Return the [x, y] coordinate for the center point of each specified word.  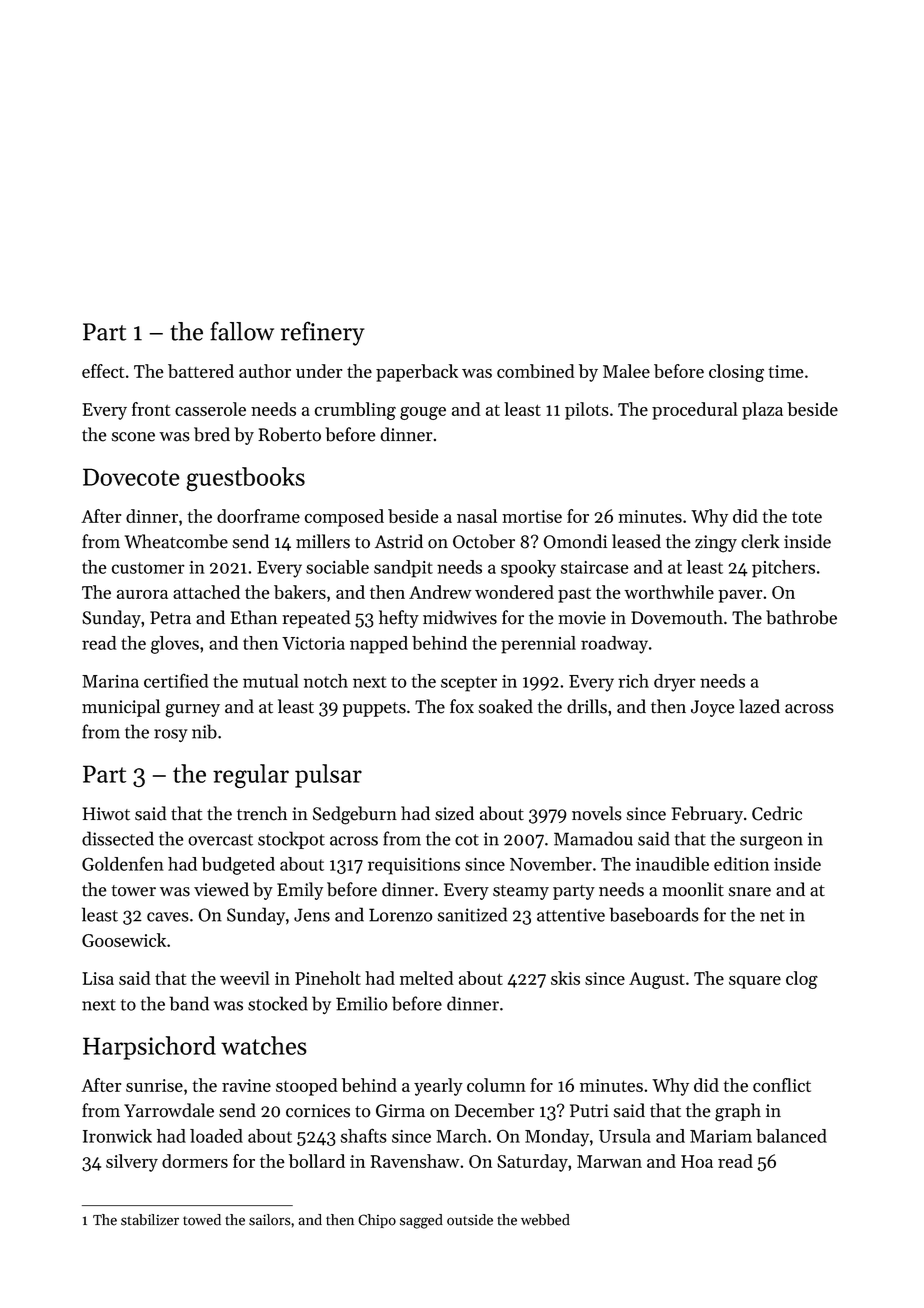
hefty [399, 619]
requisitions [414, 866]
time [786, 371]
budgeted [238, 866]
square [755, 982]
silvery [132, 1163]
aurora [142, 594]
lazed [759, 706]
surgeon [771, 843]
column [496, 1085]
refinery [323, 333]
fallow [242, 331]
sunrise [154, 1085]
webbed [545, 1220]
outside [470, 1220]
